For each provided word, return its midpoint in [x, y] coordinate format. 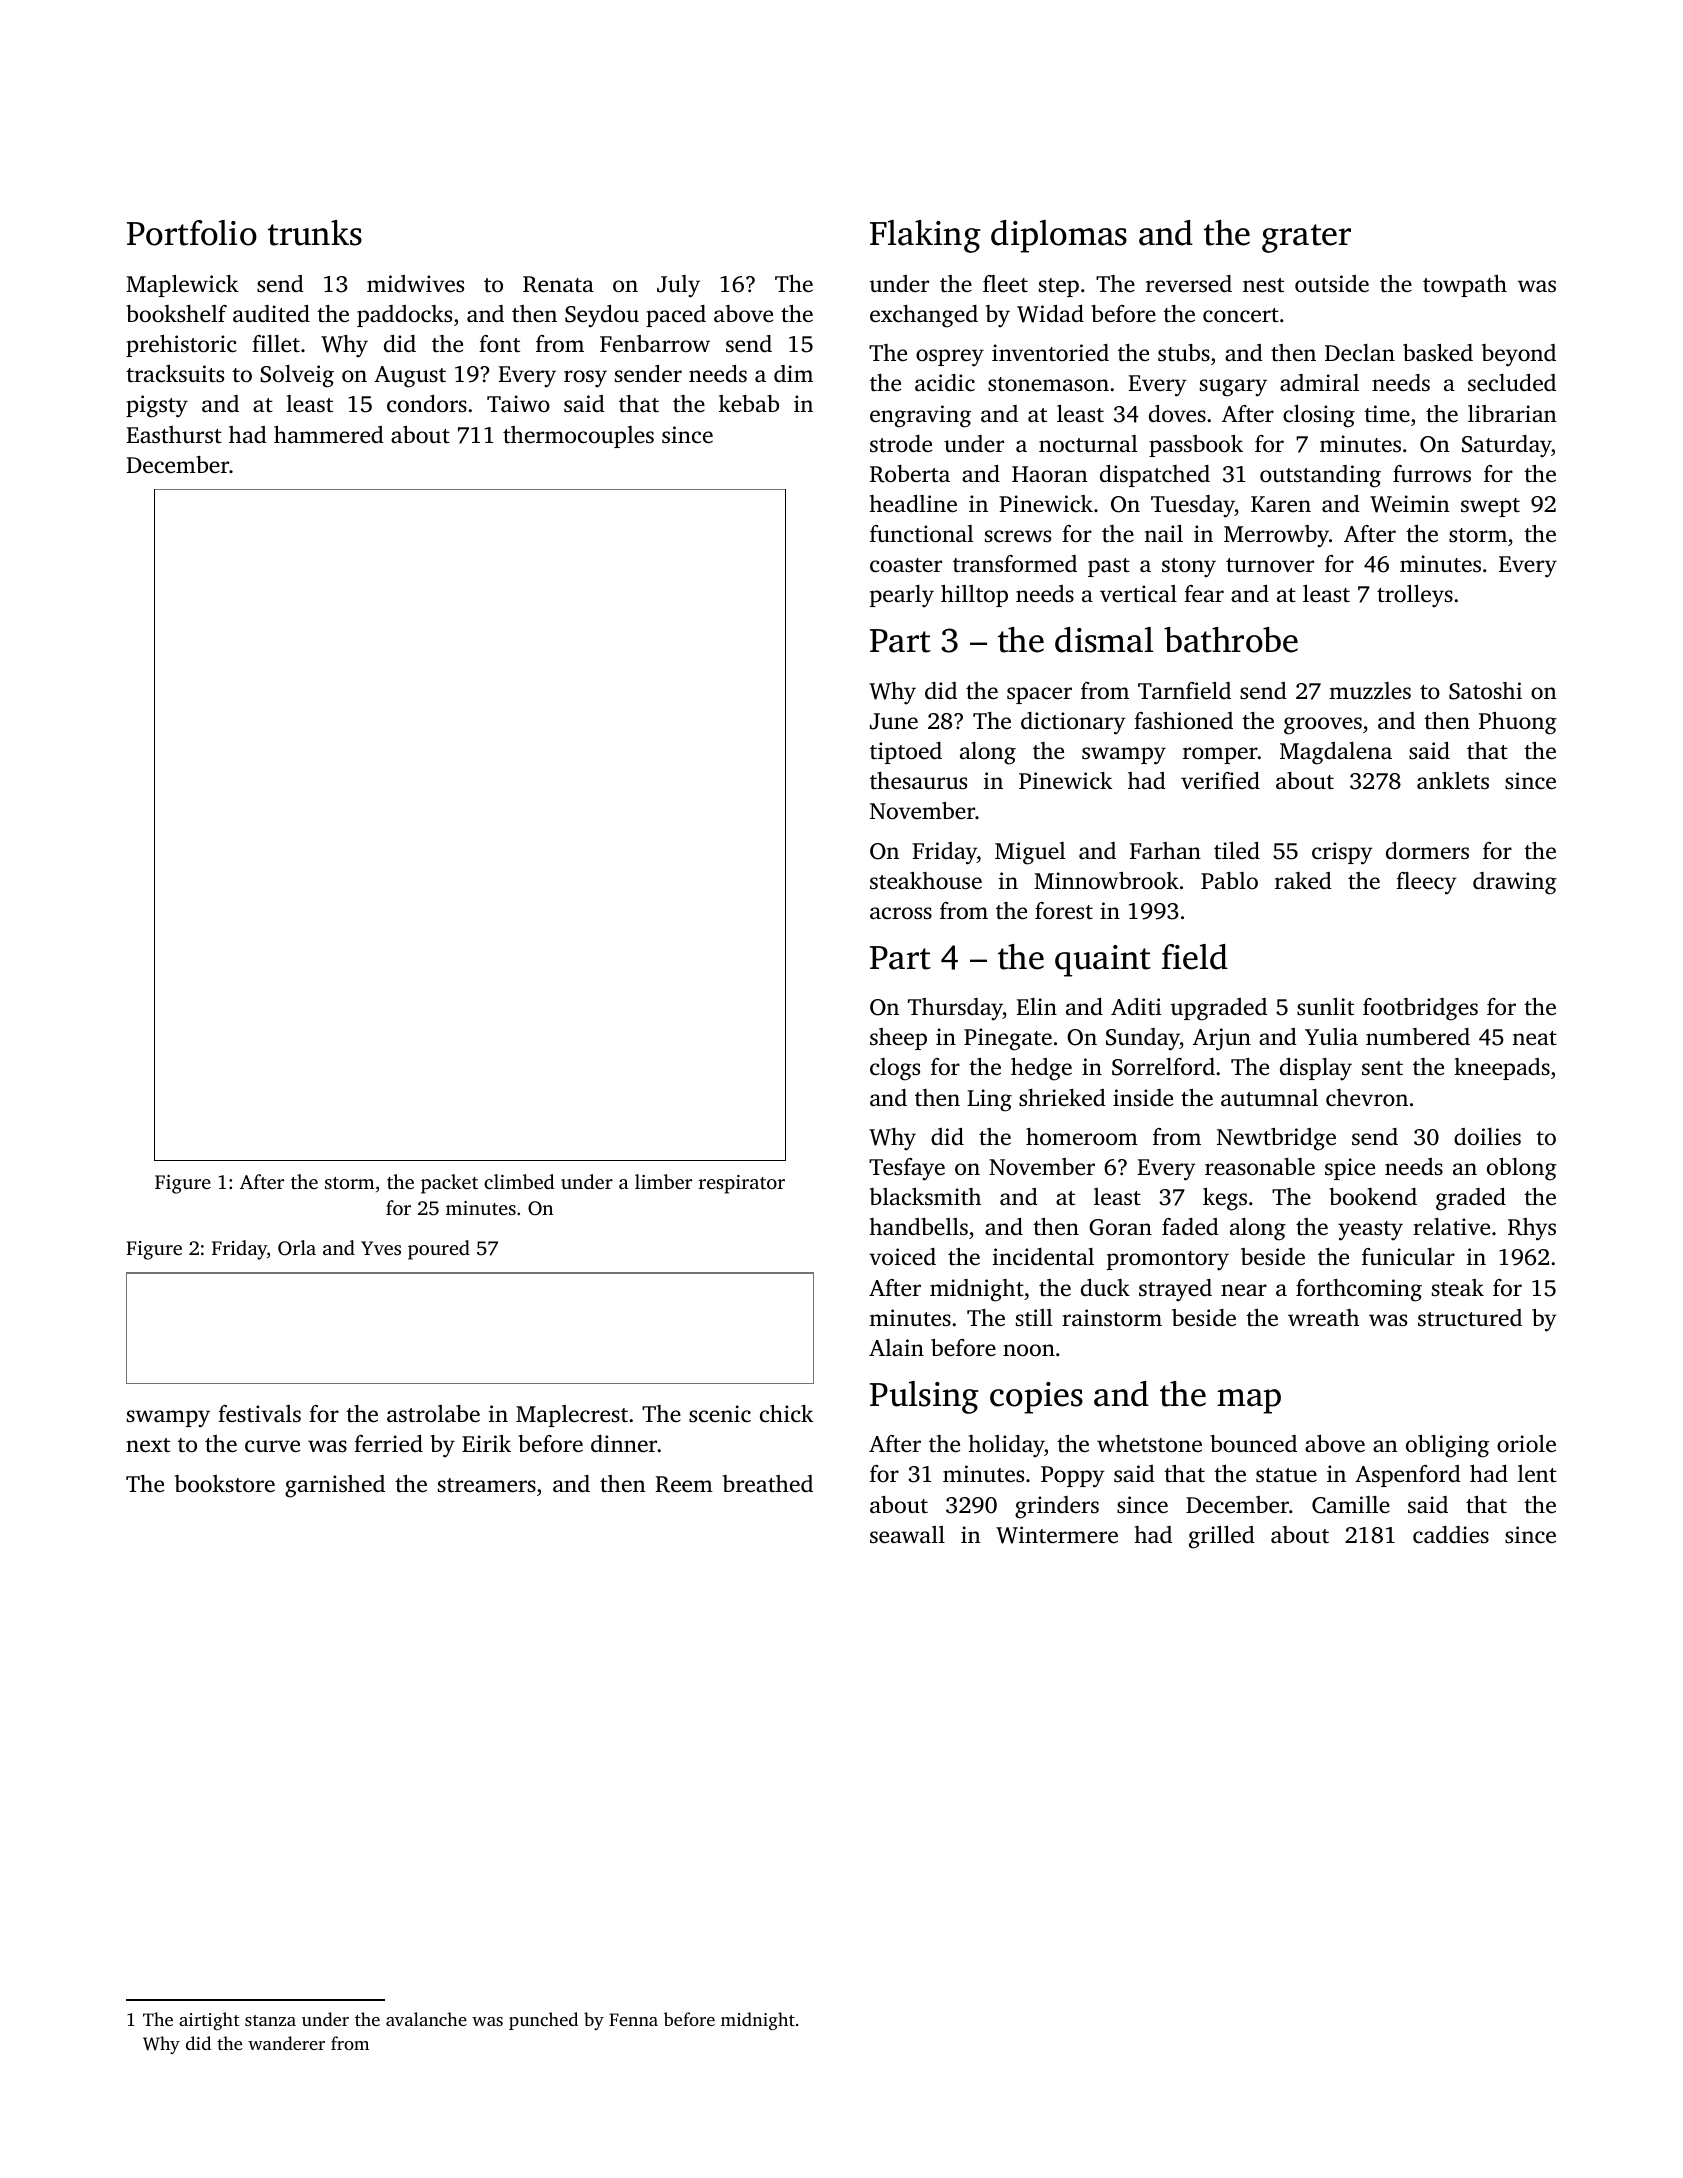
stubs [1184, 353]
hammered [329, 434]
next [148, 1445]
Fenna [633, 2019]
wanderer [286, 2043]
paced [676, 316]
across [901, 913]
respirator [742, 1184]
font [499, 343]
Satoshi [1485, 691]
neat [1534, 1038]
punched [543, 2021]
